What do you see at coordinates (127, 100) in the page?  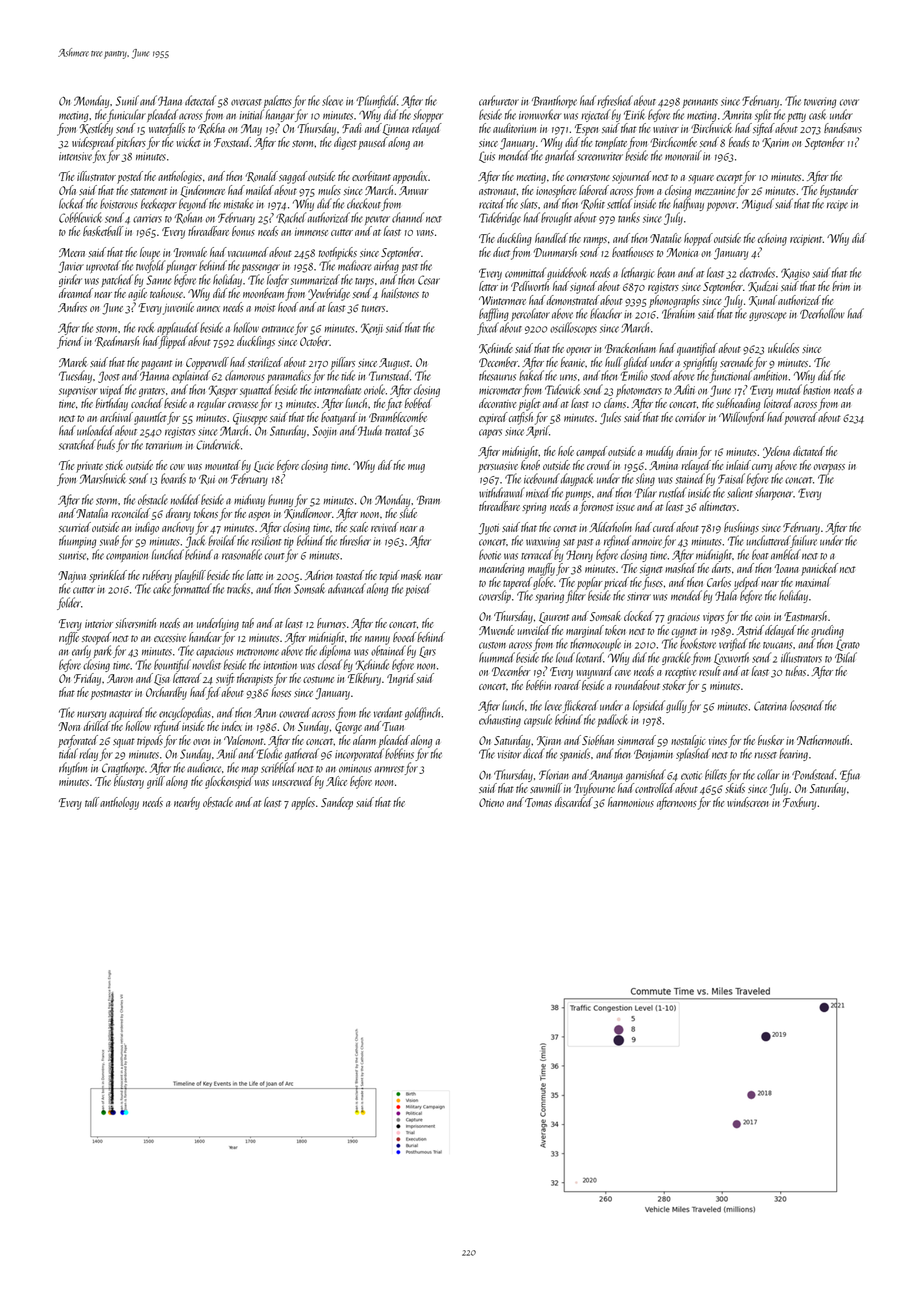 I see `Sunil` at bounding box center [127, 100].
